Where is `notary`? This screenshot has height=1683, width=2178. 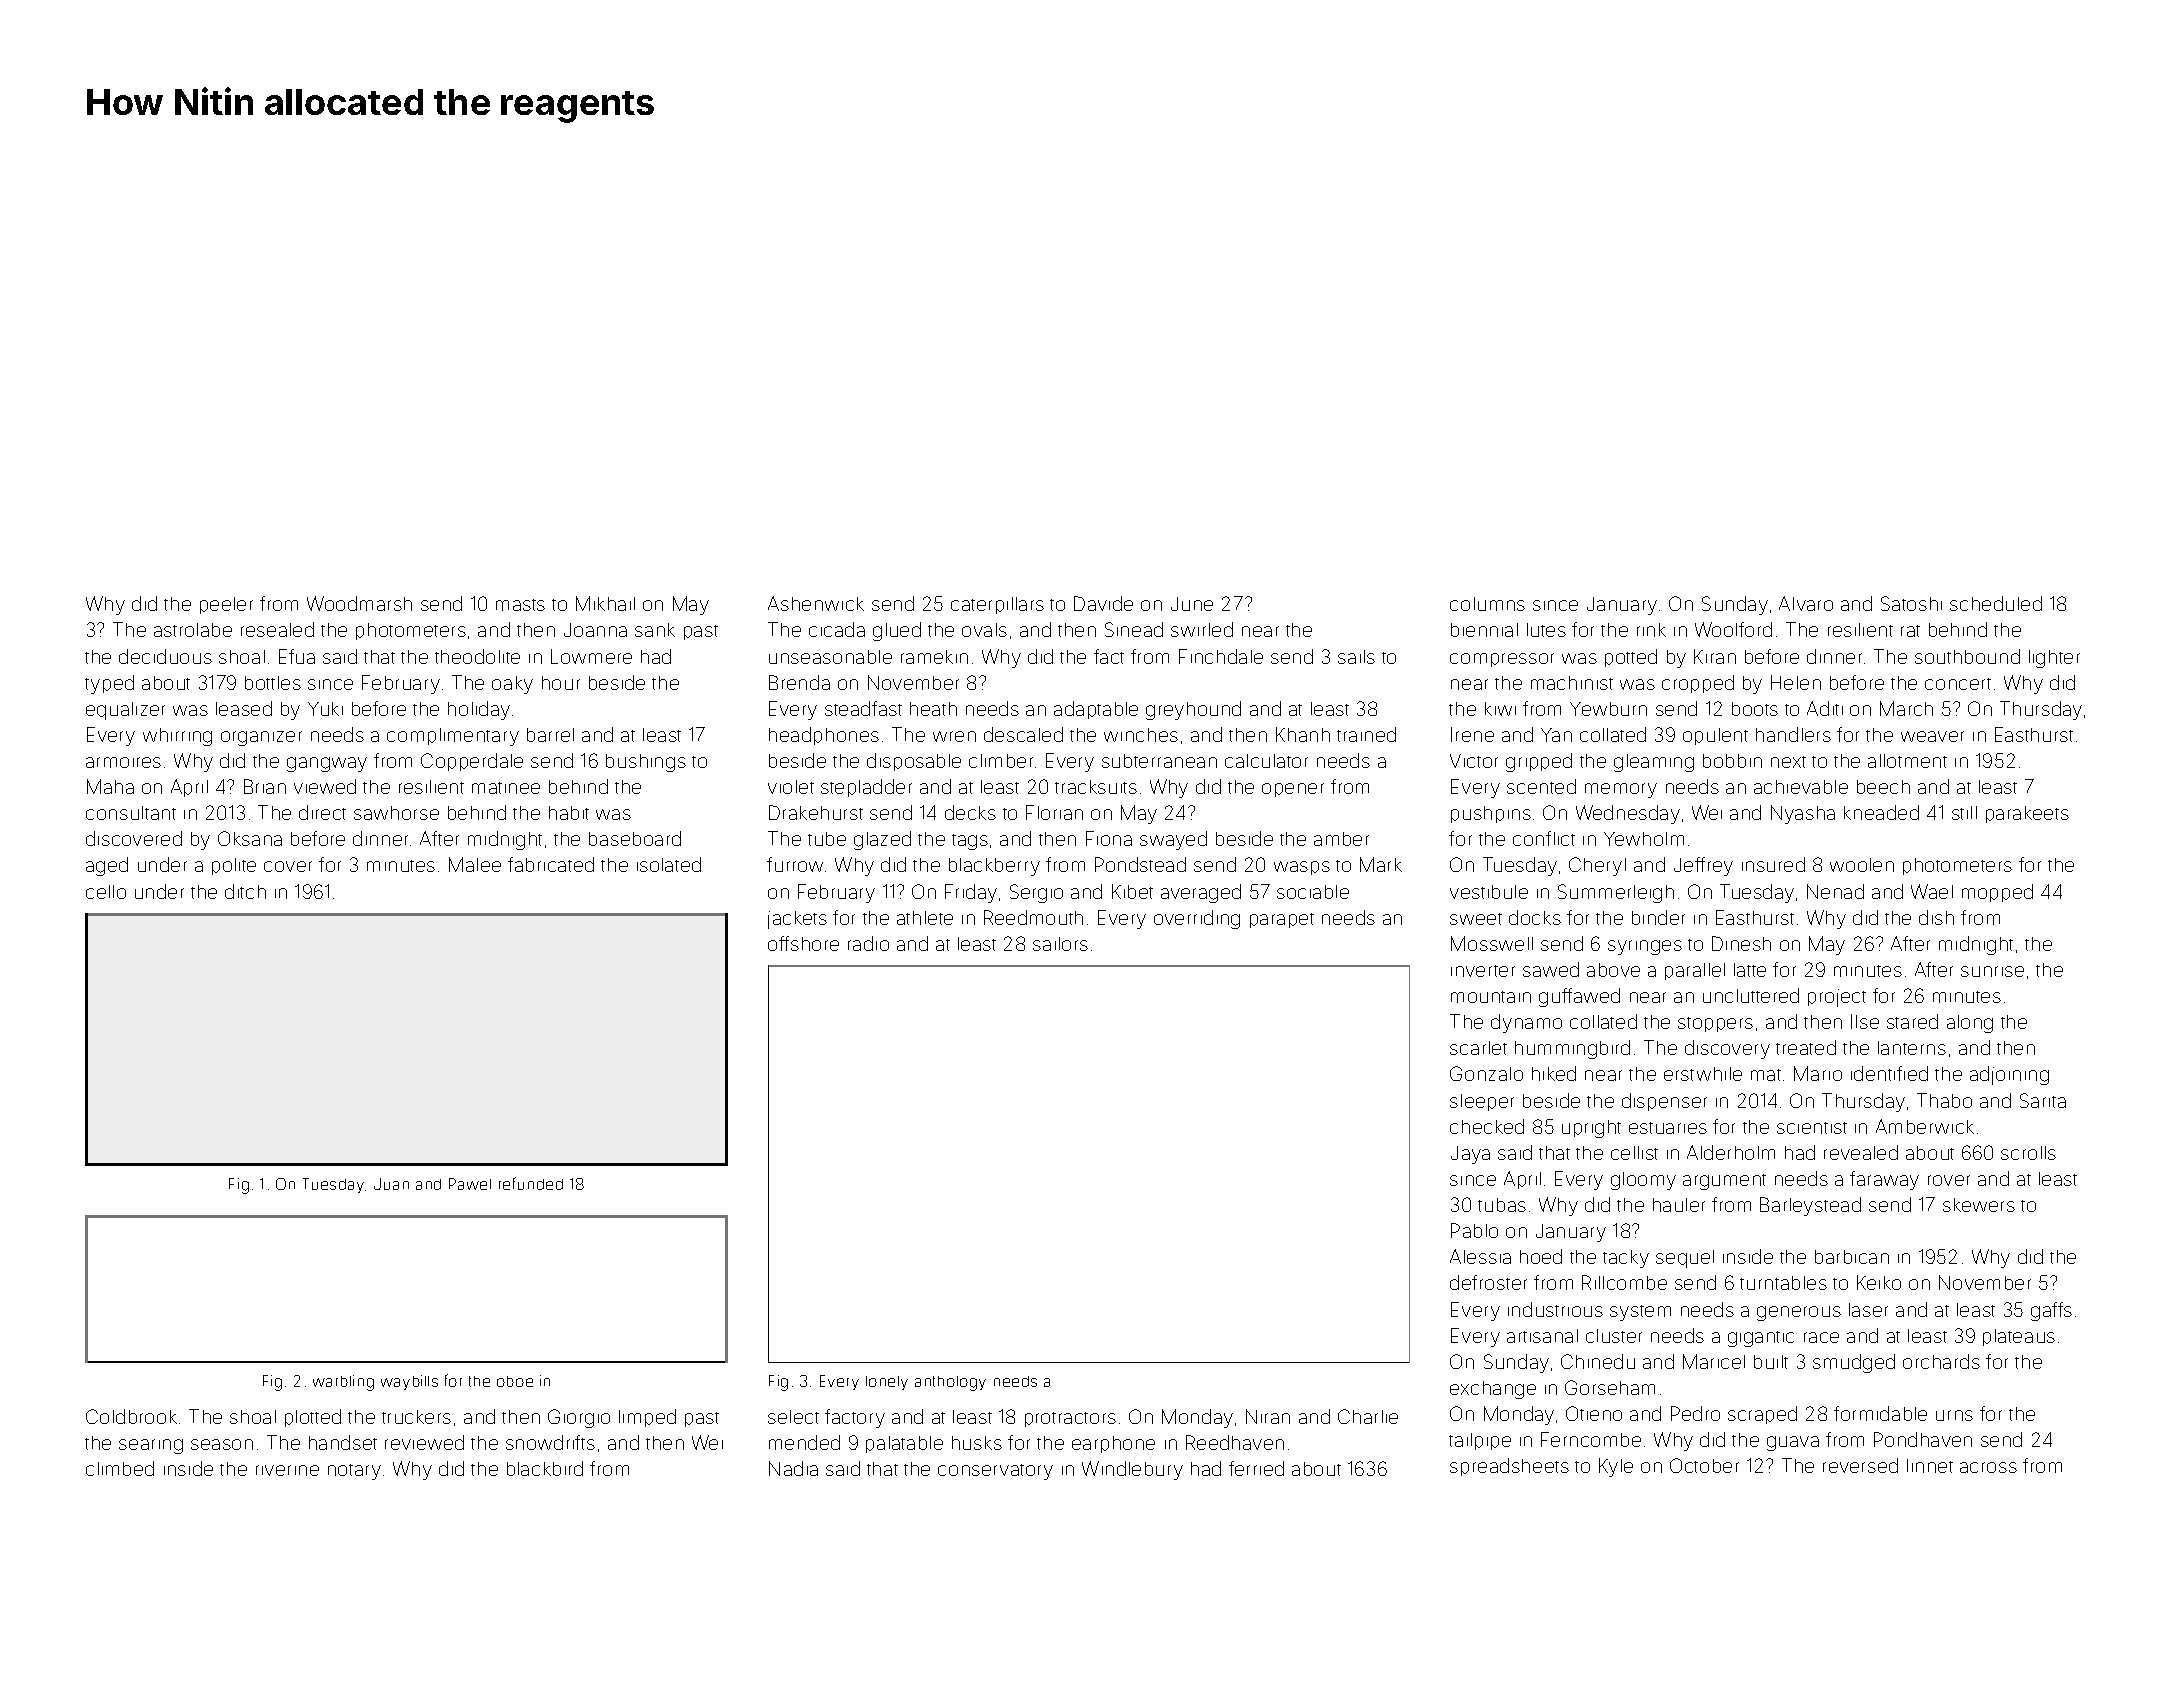
notary is located at coordinates (354, 1472).
